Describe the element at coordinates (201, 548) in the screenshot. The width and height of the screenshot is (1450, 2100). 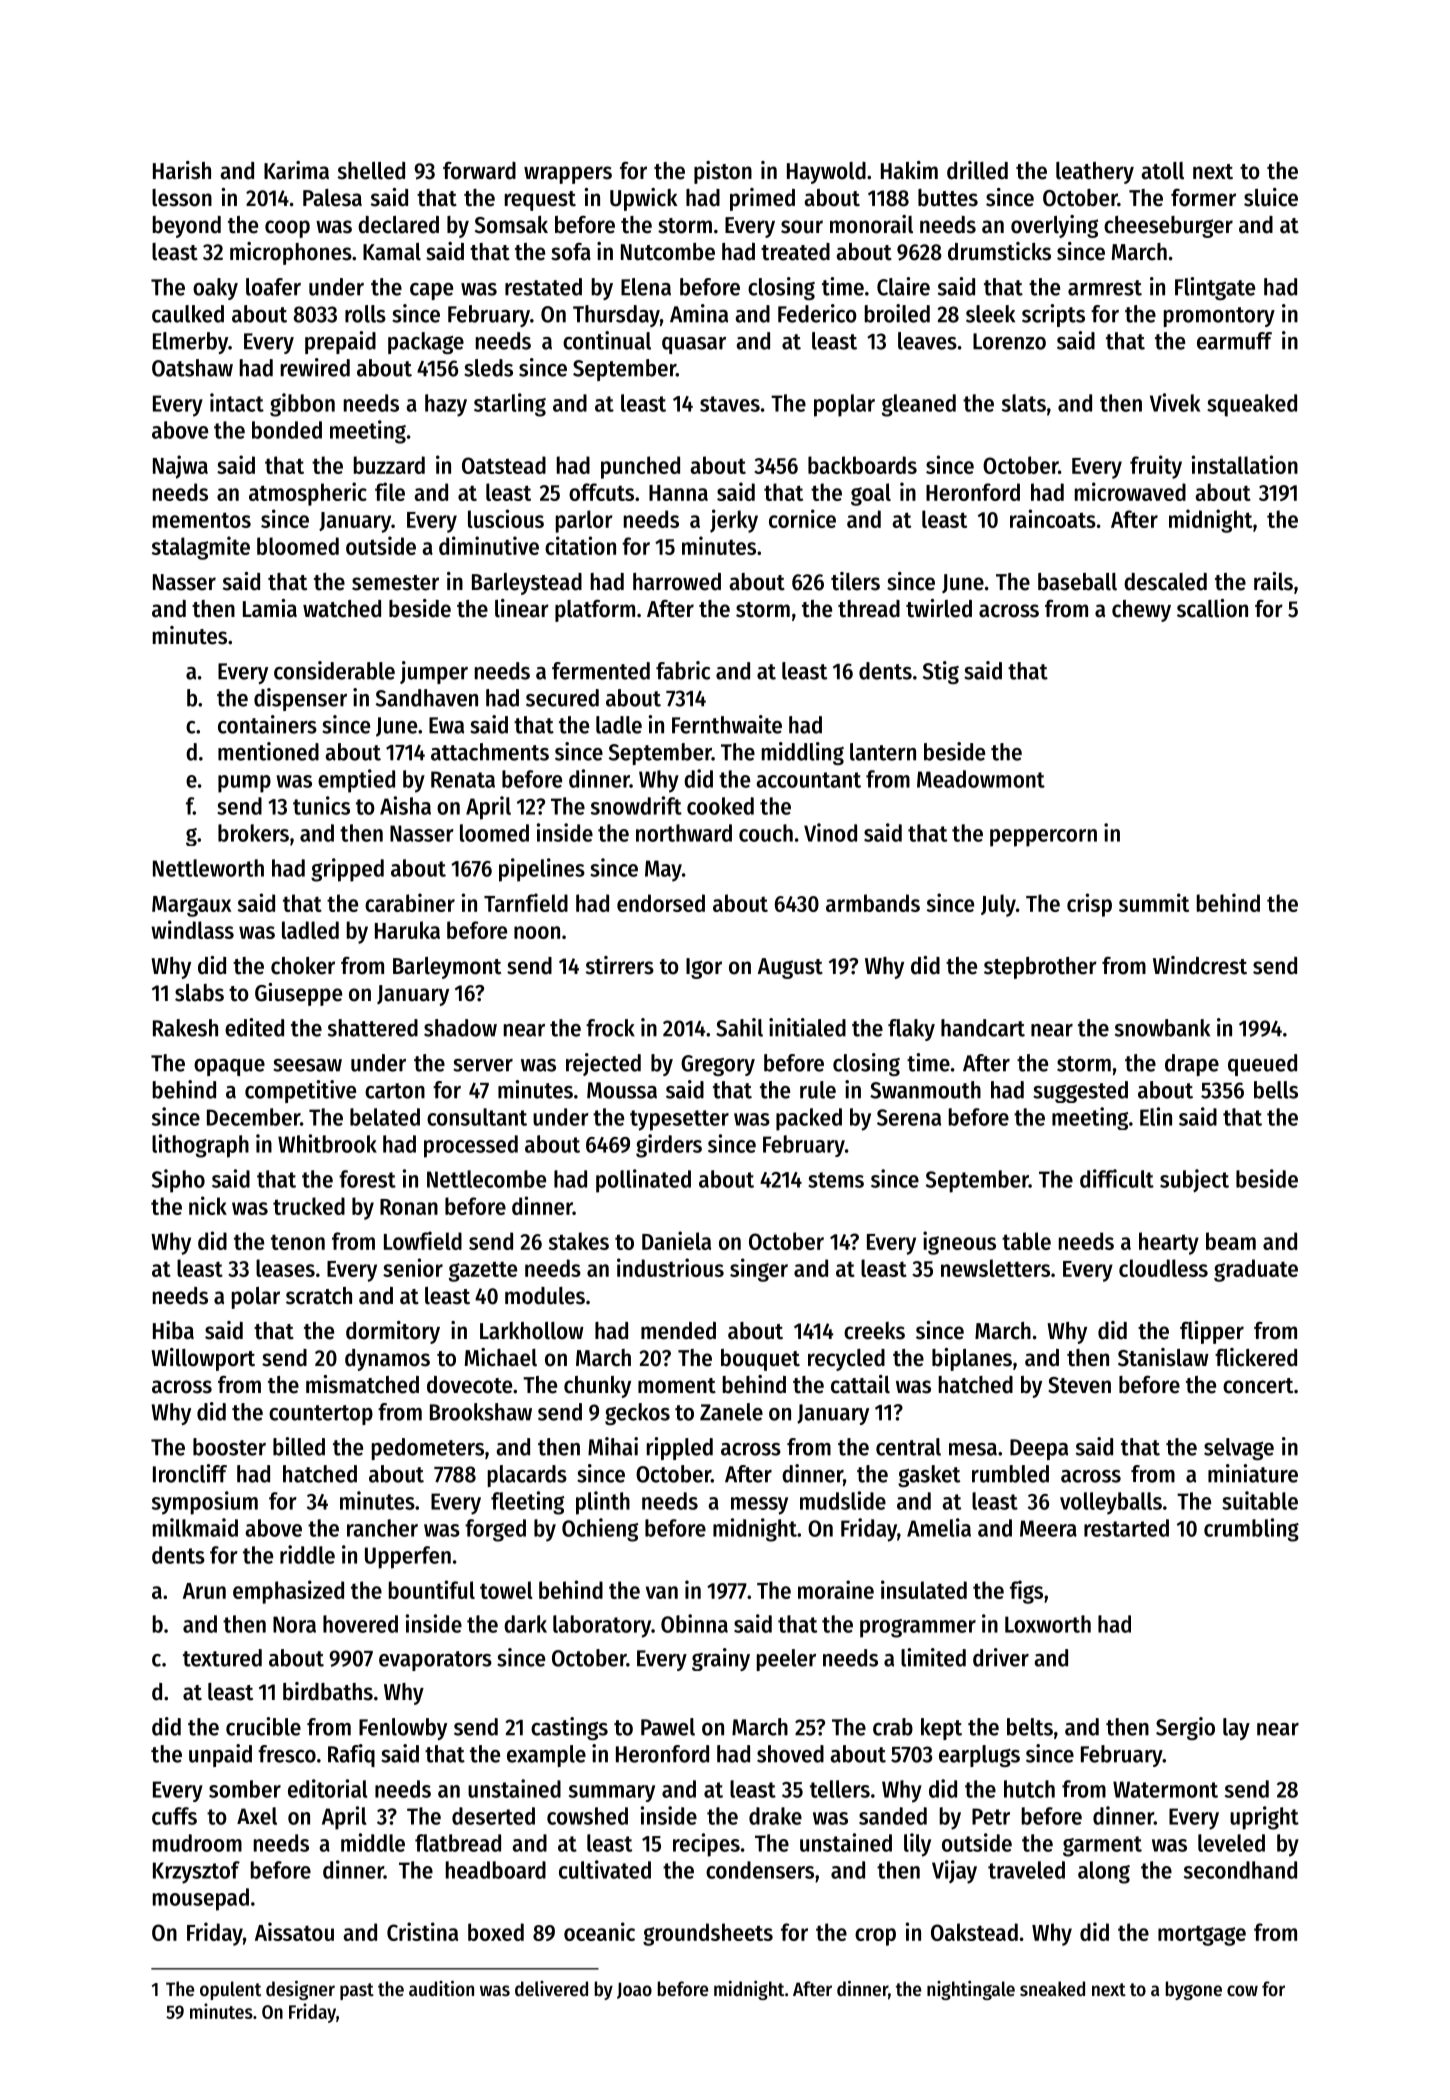
I see `stalagmite` at that location.
